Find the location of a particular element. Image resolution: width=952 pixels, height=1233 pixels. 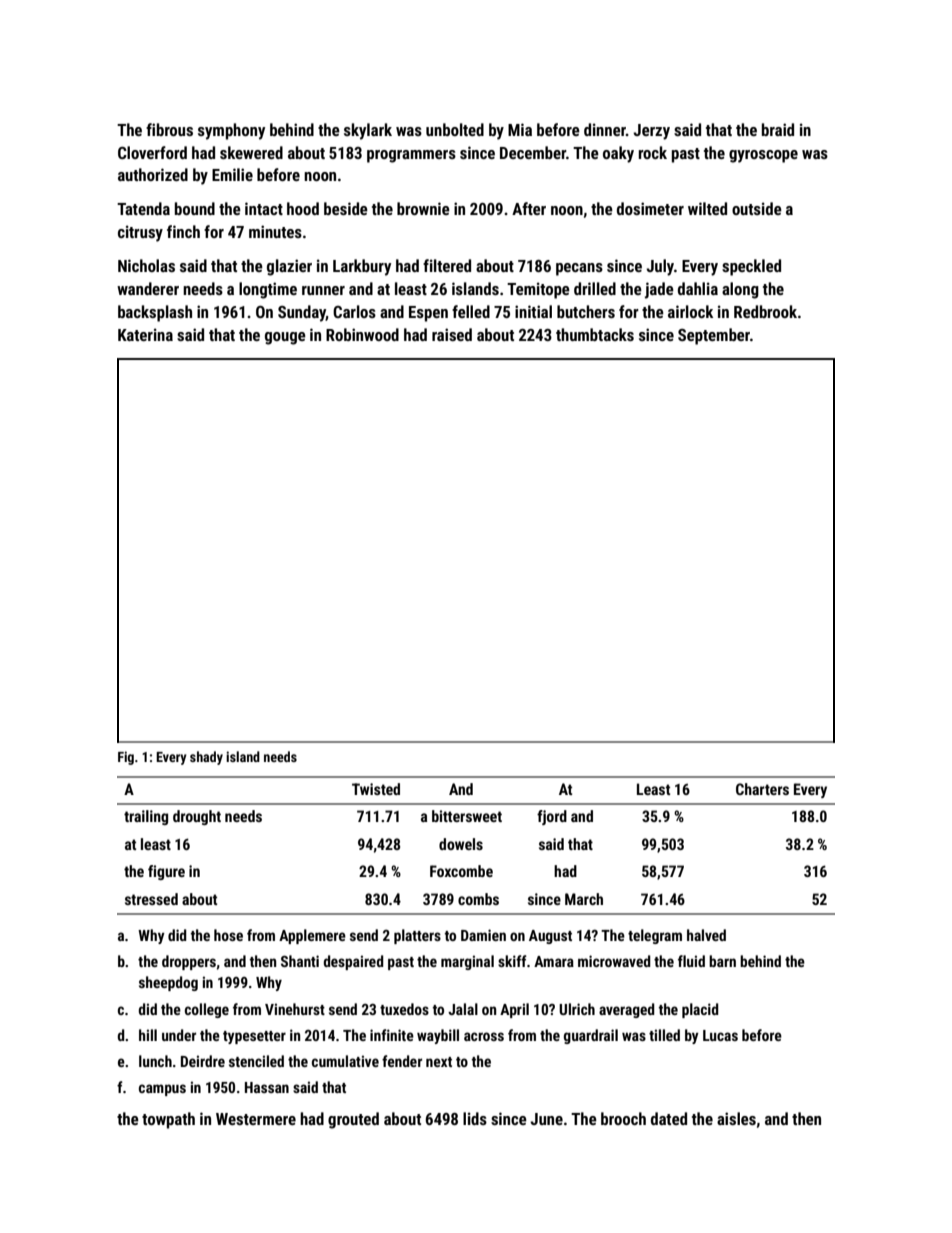

programmers is located at coordinates (411, 156).
